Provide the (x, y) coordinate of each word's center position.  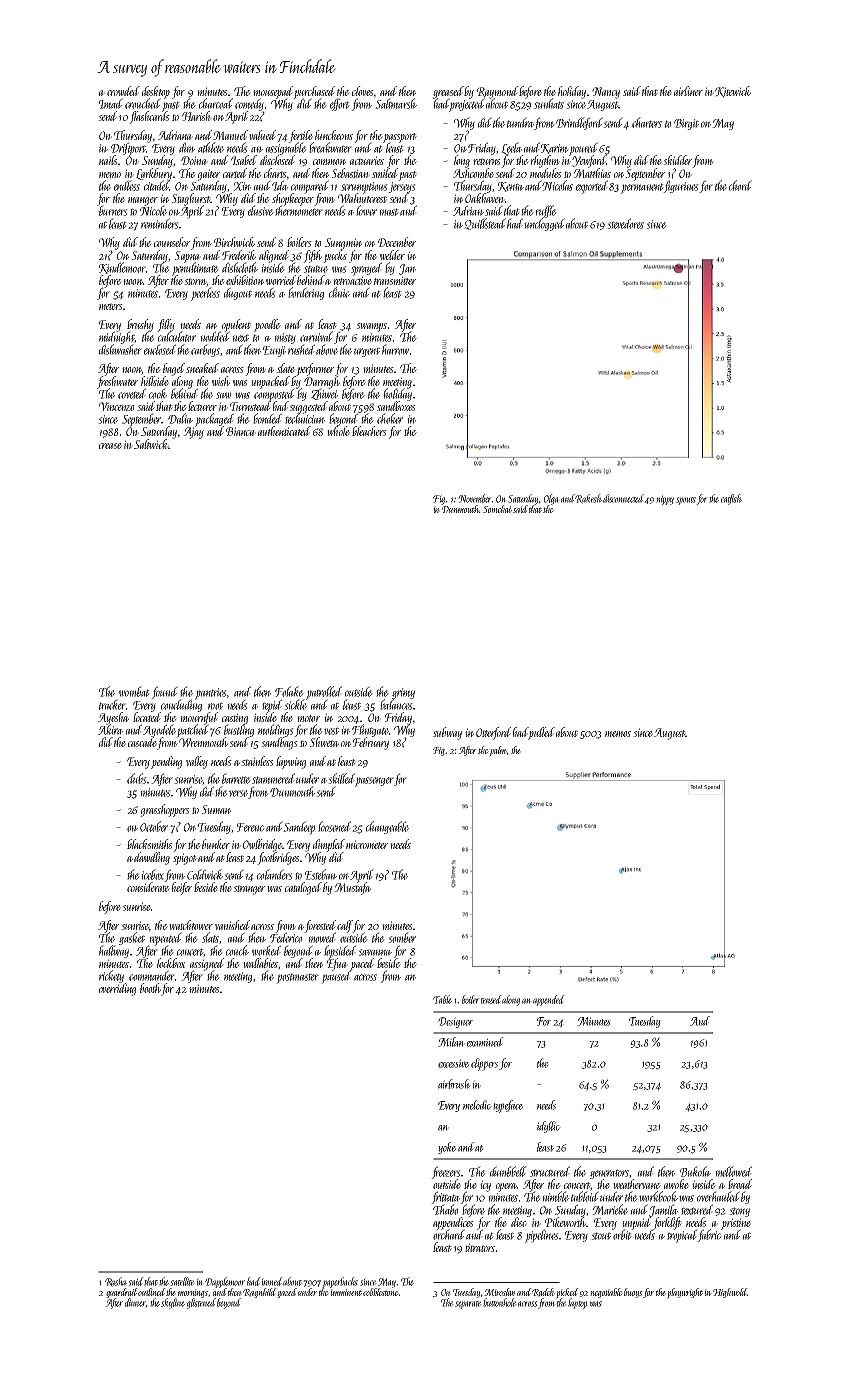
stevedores (625, 223)
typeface (508, 1106)
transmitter (395, 280)
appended (549, 1000)
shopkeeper (293, 199)
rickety (111, 976)
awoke (676, 1184)
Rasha (116, 1282)
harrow (395, 349)
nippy (665, 500)
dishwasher (120, 349)
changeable (387, 827)
